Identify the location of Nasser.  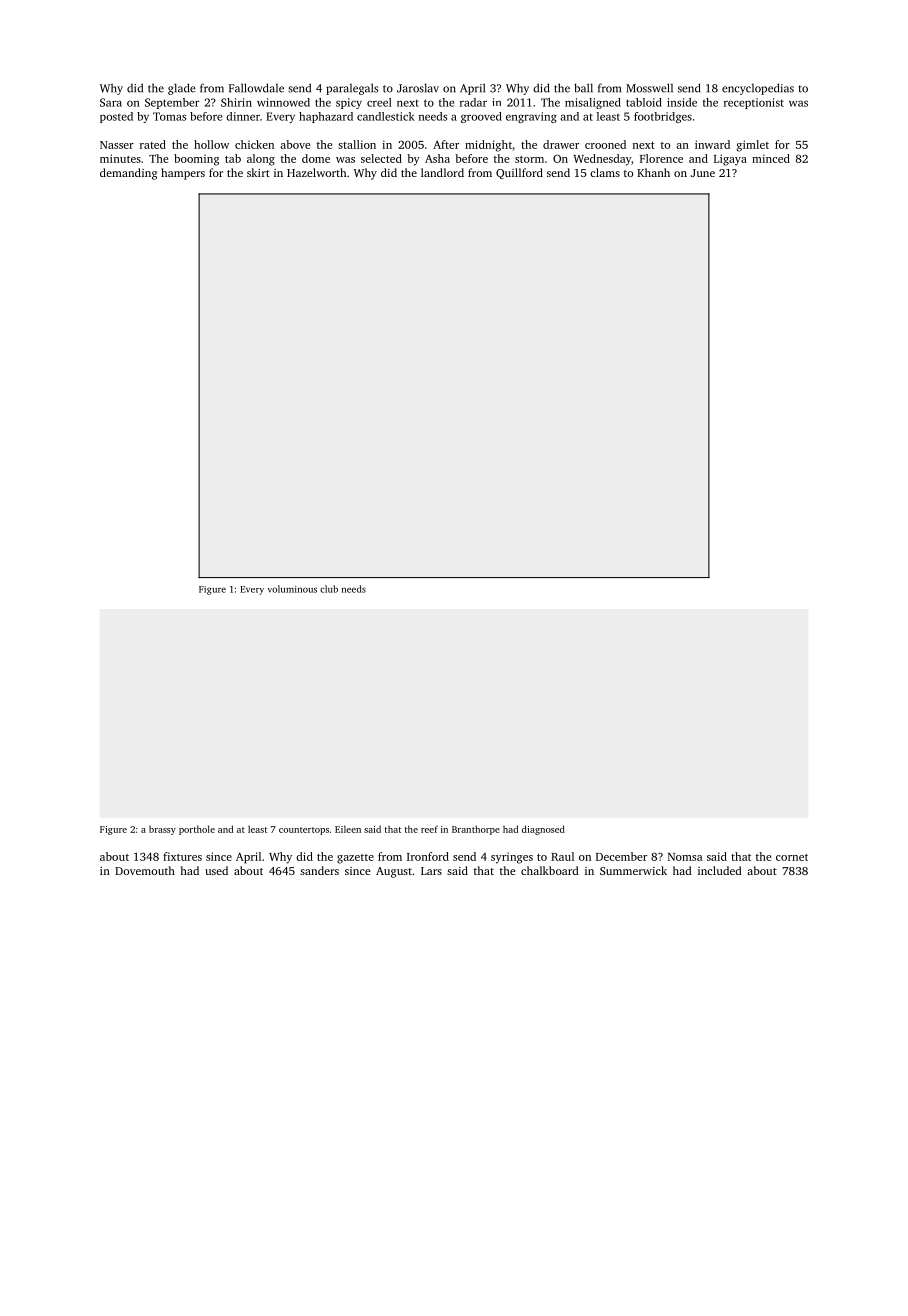
(117, 145).
